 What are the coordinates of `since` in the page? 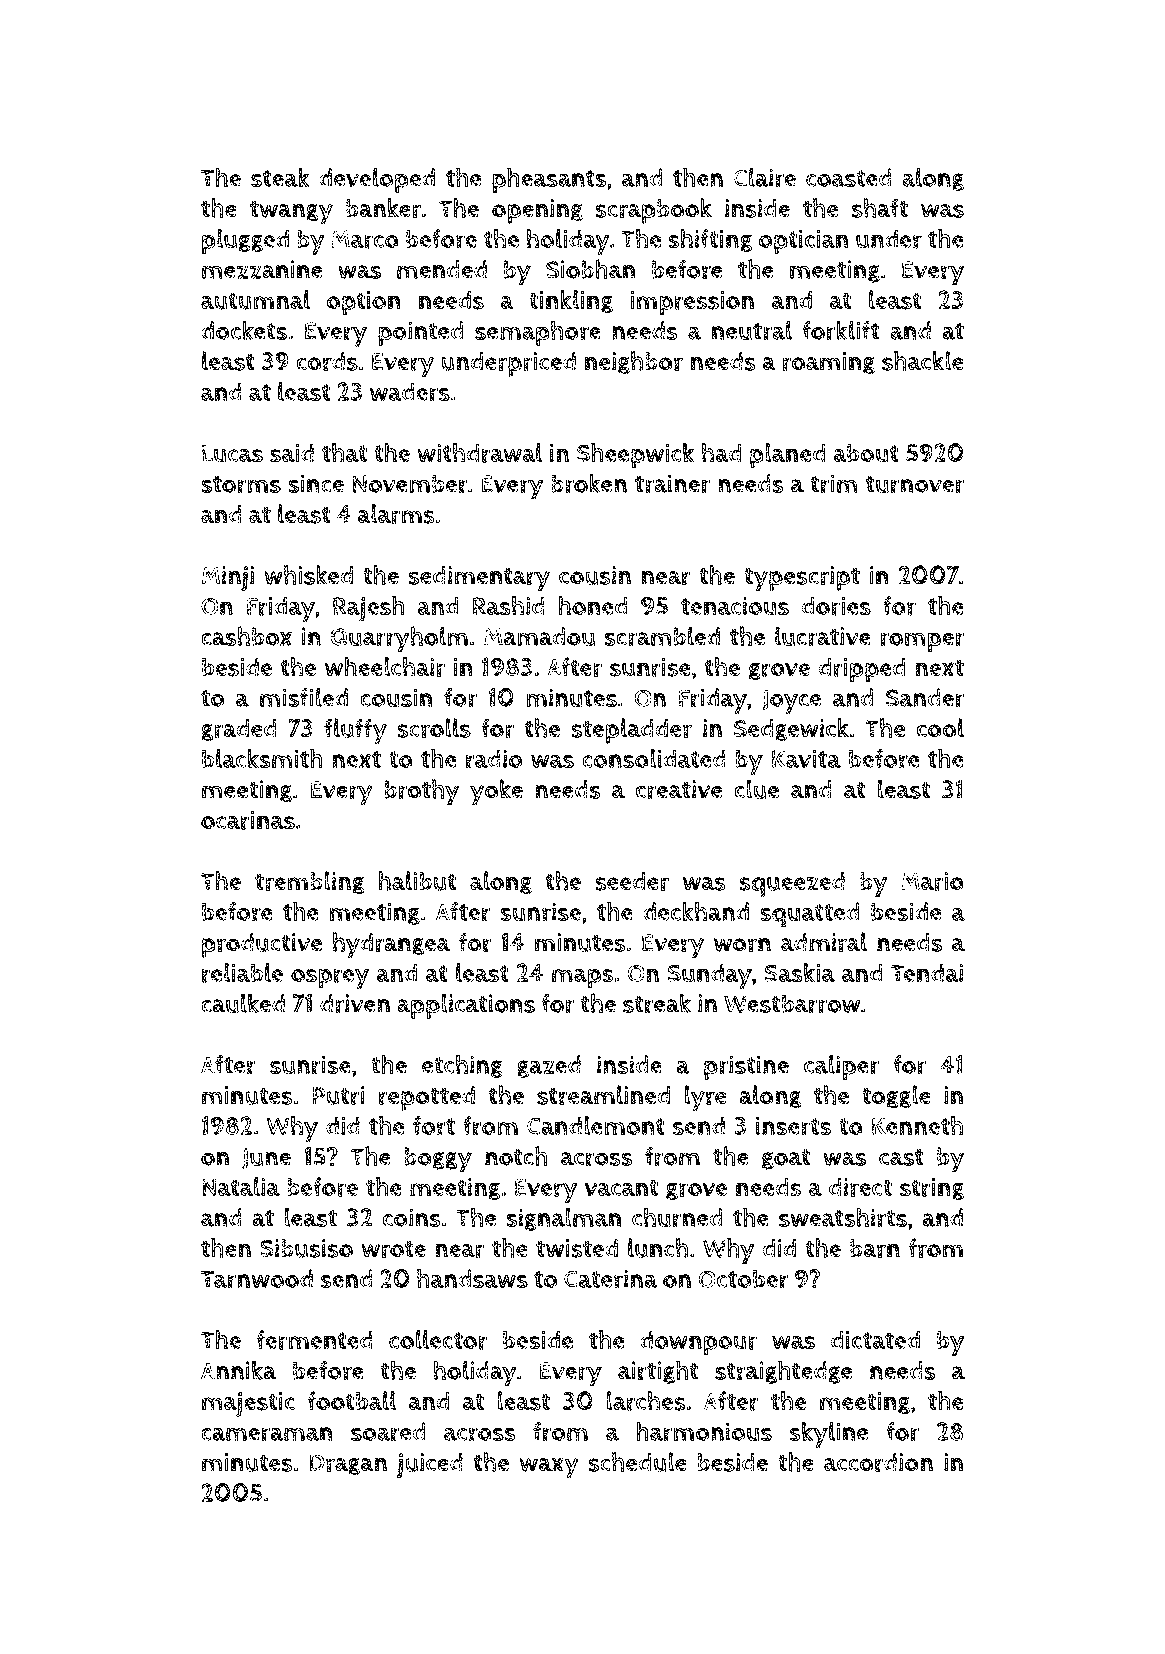 It's located at (316, 483).
